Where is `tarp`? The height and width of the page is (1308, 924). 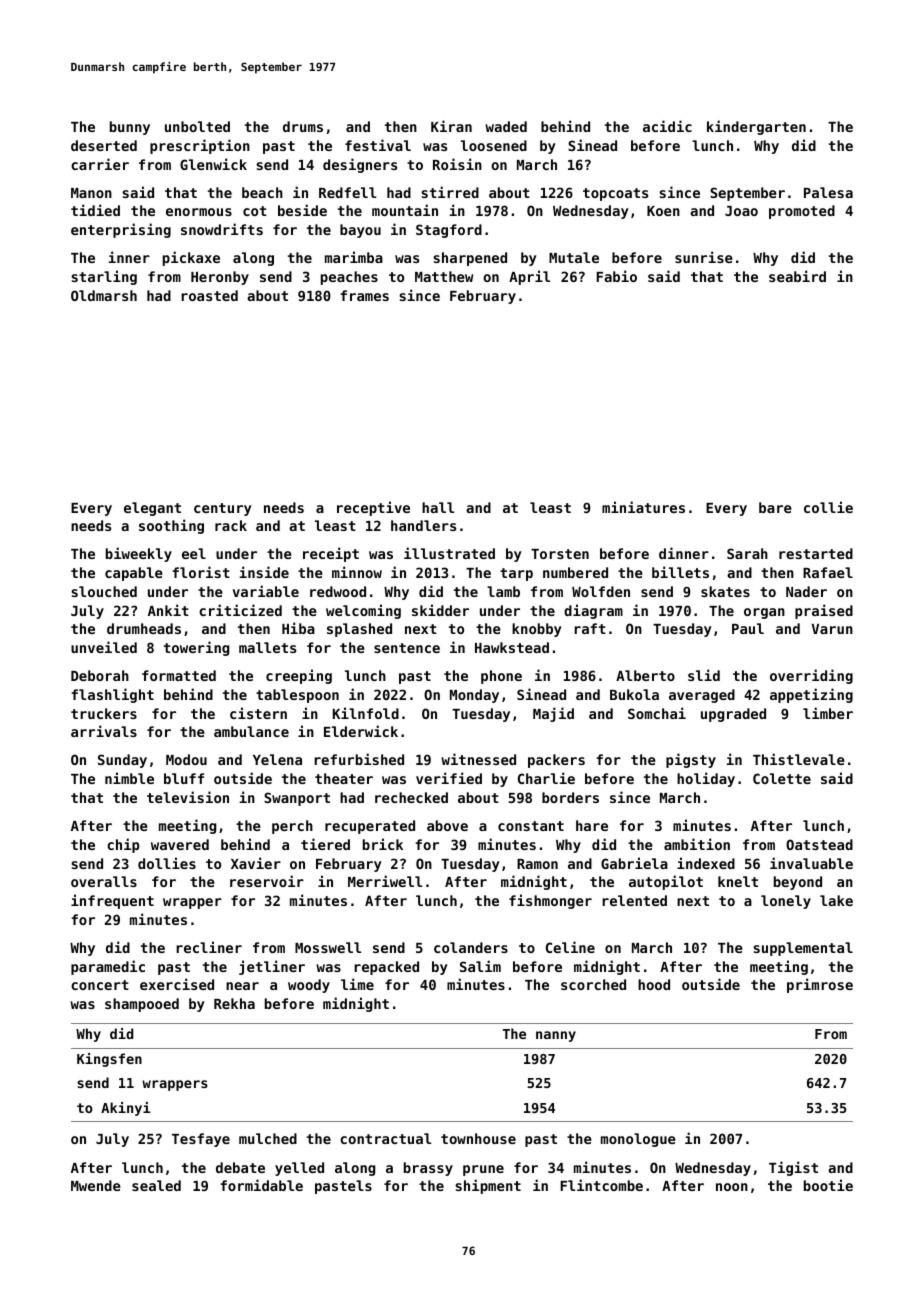
tarp is located at coordinates (516, 574).
